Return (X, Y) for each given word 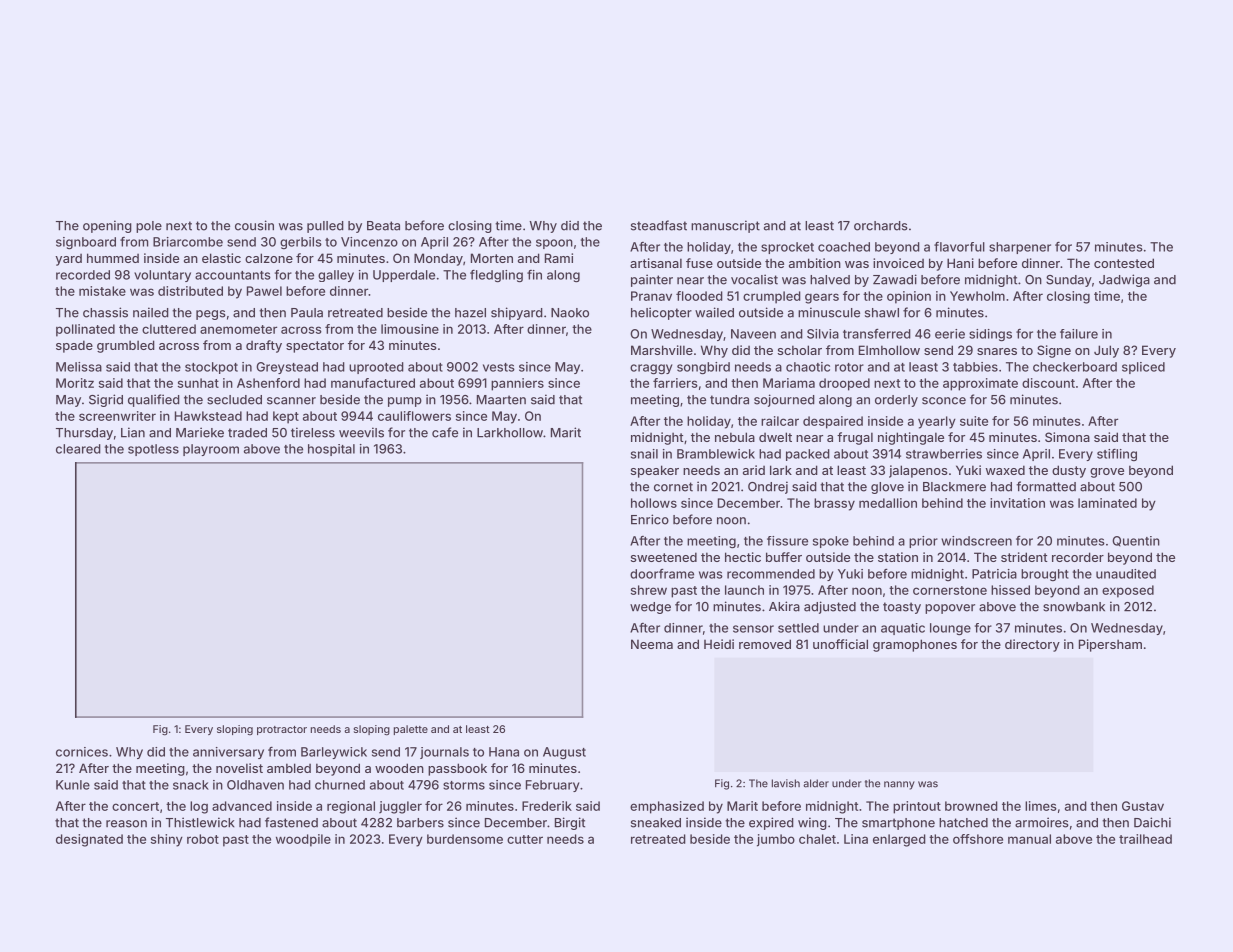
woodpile (303, 840)
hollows (654, 503)
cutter (525, 839)
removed (765, 644)
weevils (361, 432)
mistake (102, 291)
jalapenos (918, 471)
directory (1032, 645)
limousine (410, 329)
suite (974, 421)
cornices (82, 752)
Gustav (1143, 806)
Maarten (501, 400)
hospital (331, 450)
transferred (877, 334)
